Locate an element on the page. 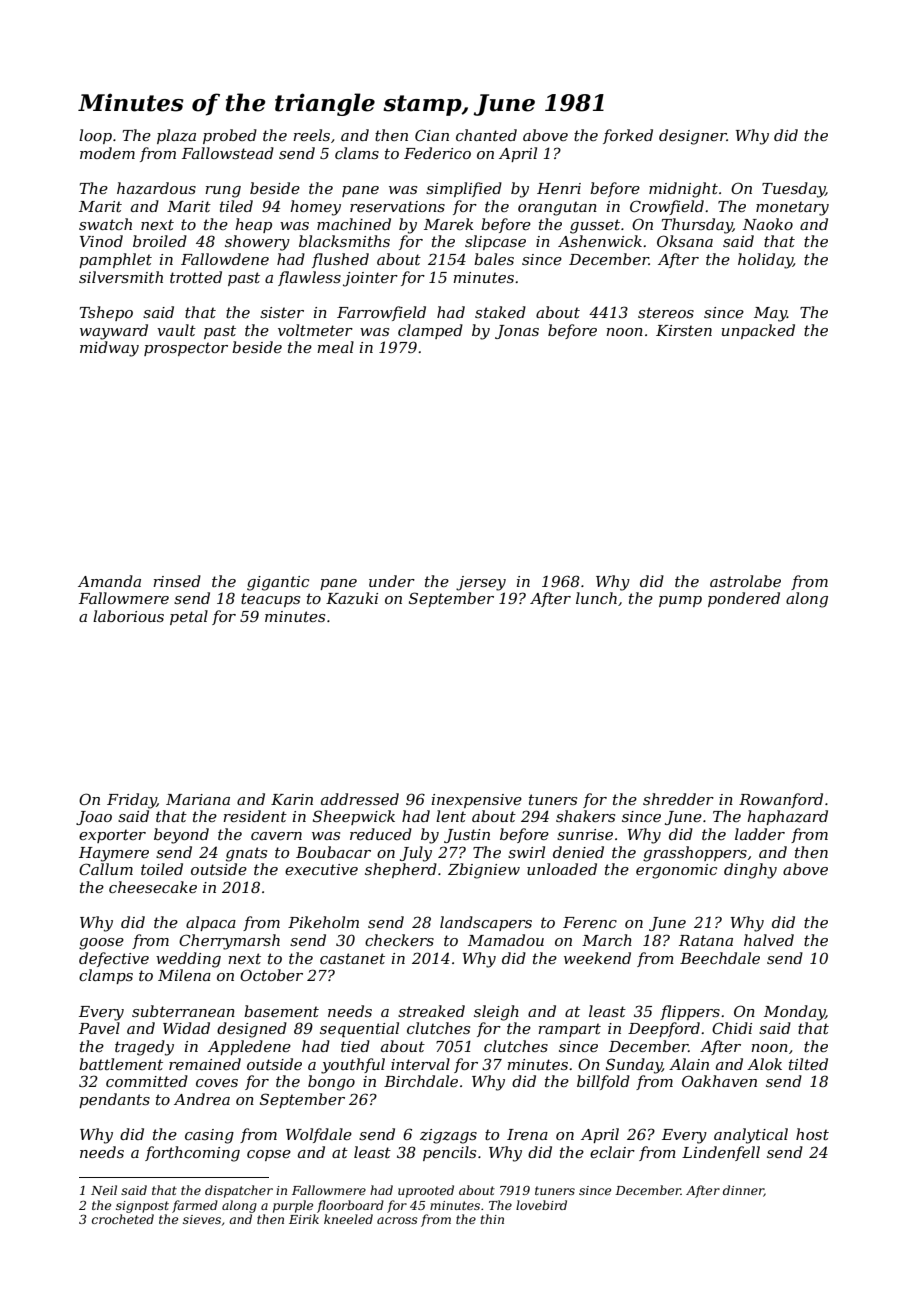 The width and height of the image is (908, 1316). reduced is located at coordinates (381, 834).
